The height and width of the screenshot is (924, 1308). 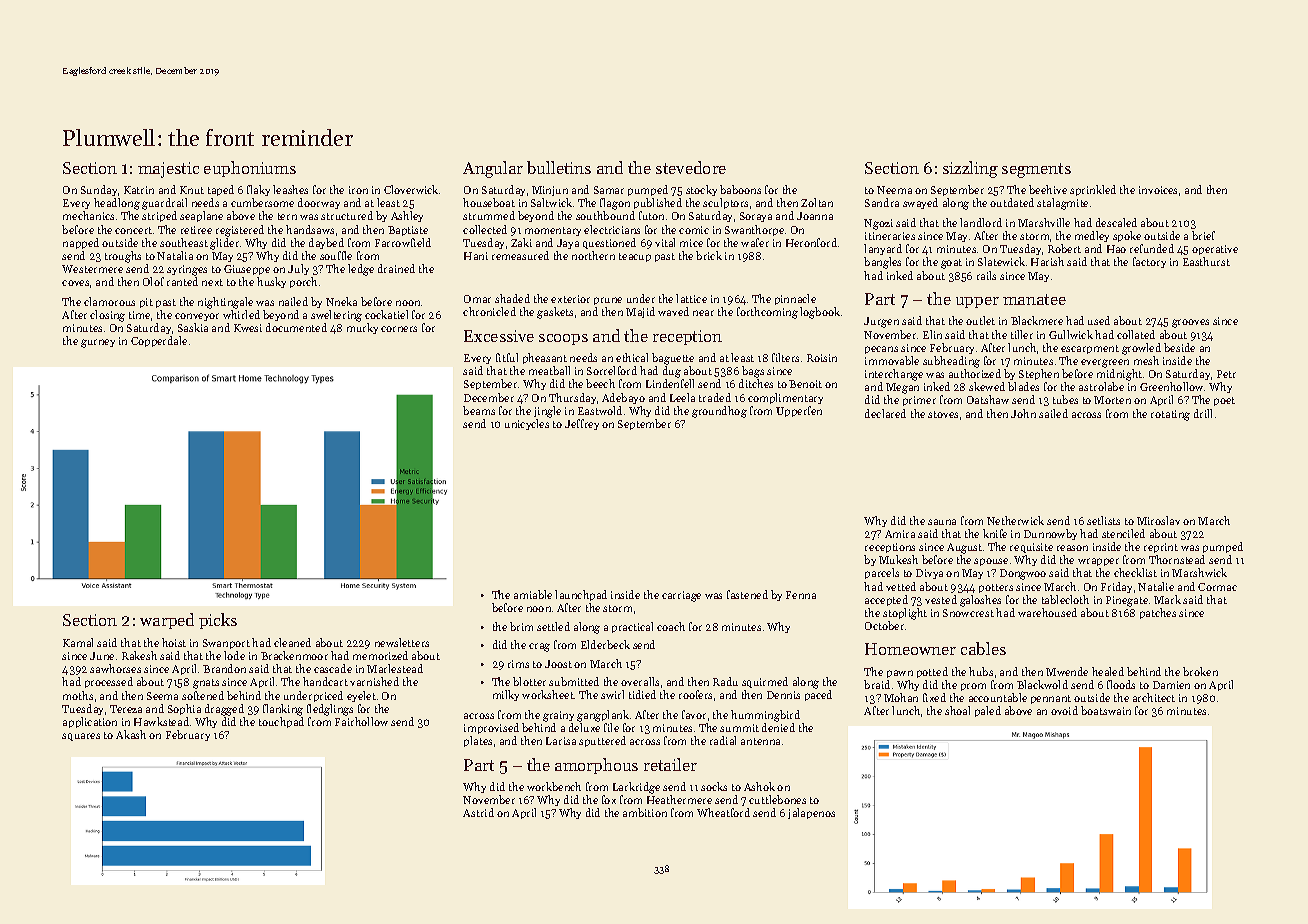 I want to click on warped, so click(x=167, y=621).
